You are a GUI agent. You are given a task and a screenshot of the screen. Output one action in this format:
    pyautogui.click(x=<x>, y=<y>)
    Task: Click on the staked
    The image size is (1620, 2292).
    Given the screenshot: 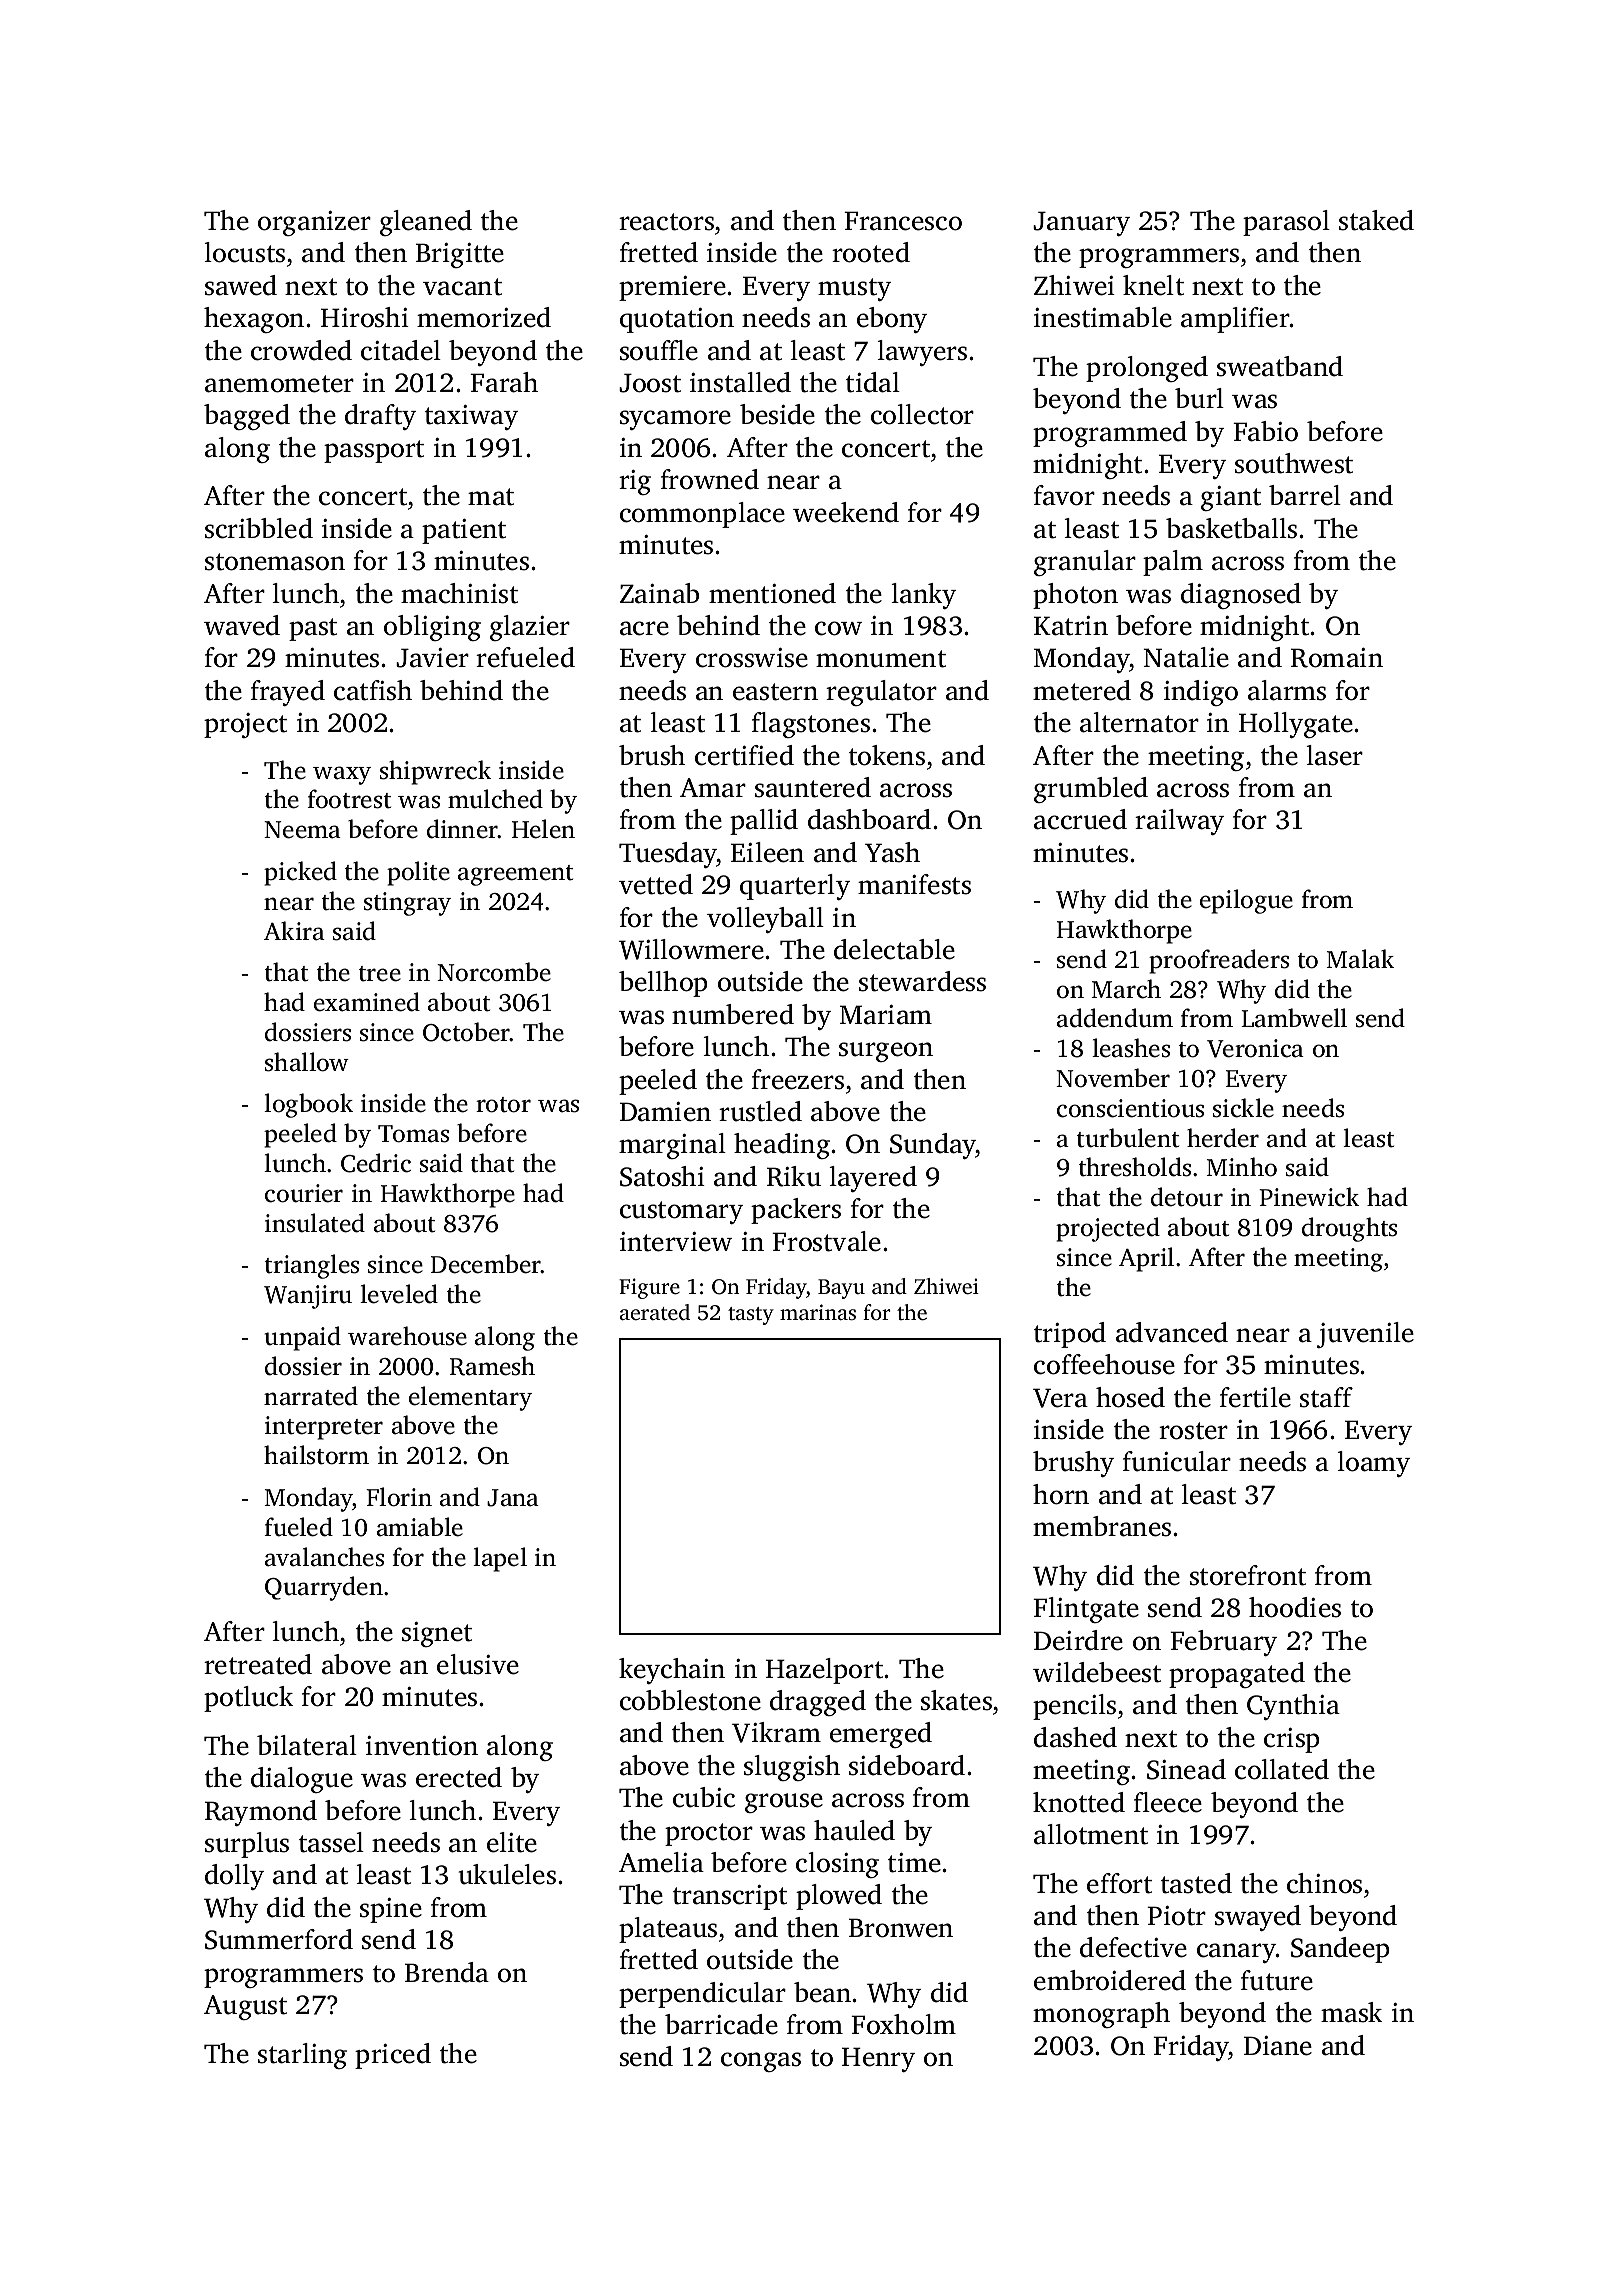 What is the action you would take?
    pyautogui.click(x=1376, y=220)
